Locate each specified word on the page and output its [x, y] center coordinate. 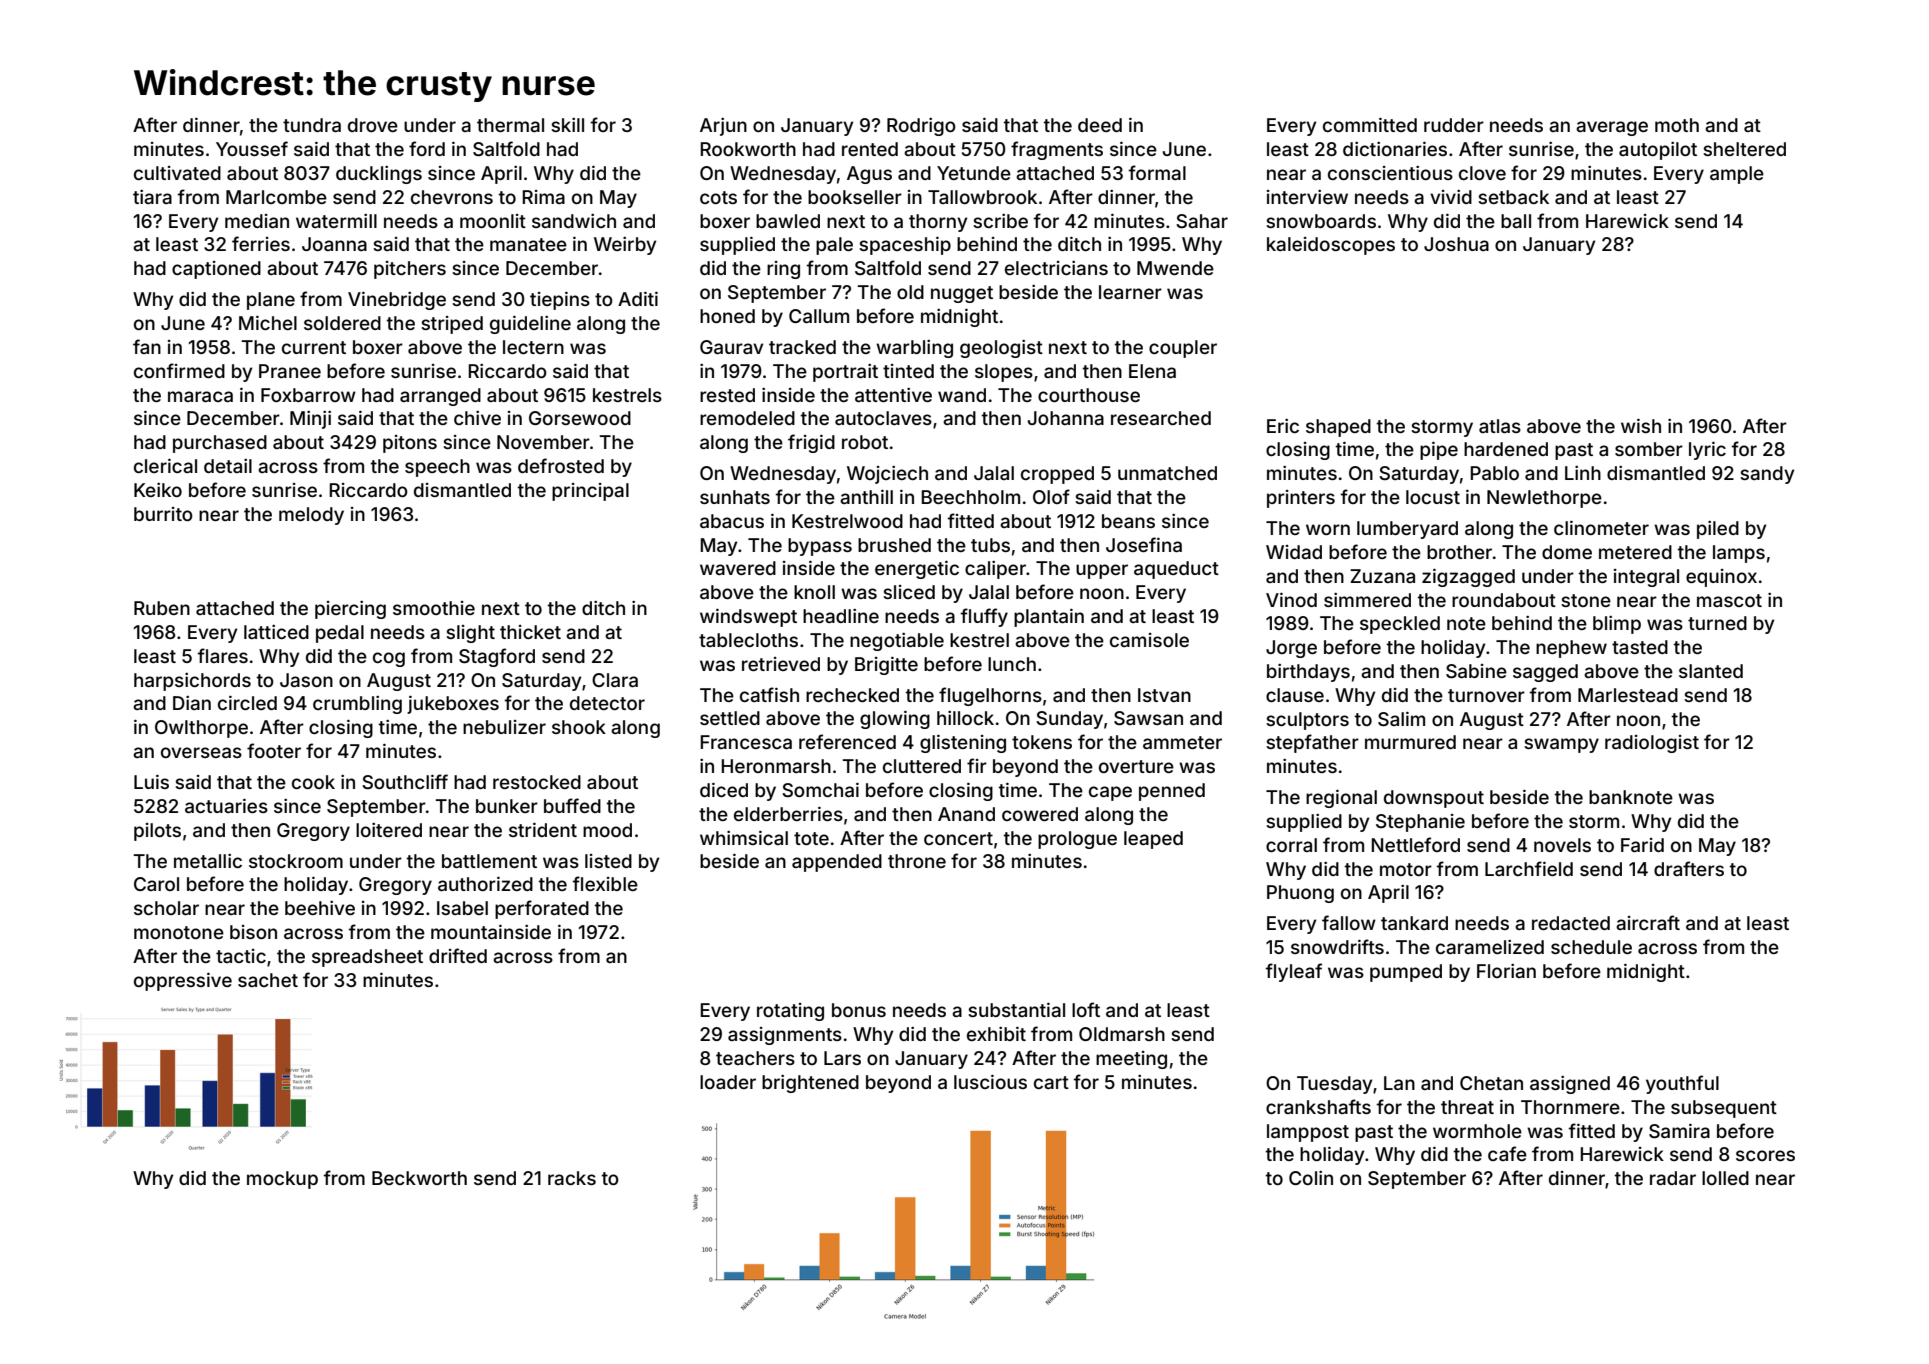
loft [1086, 1009]
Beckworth [419, 1178]
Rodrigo [921, 127]
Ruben [162, 608]
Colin [1311, 1178]
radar [1673, 1178]
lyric [1707, 450]
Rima [543, 197]
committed [1370, 124]
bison [253, 932]
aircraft [1648, 922]
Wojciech [887, 475]
